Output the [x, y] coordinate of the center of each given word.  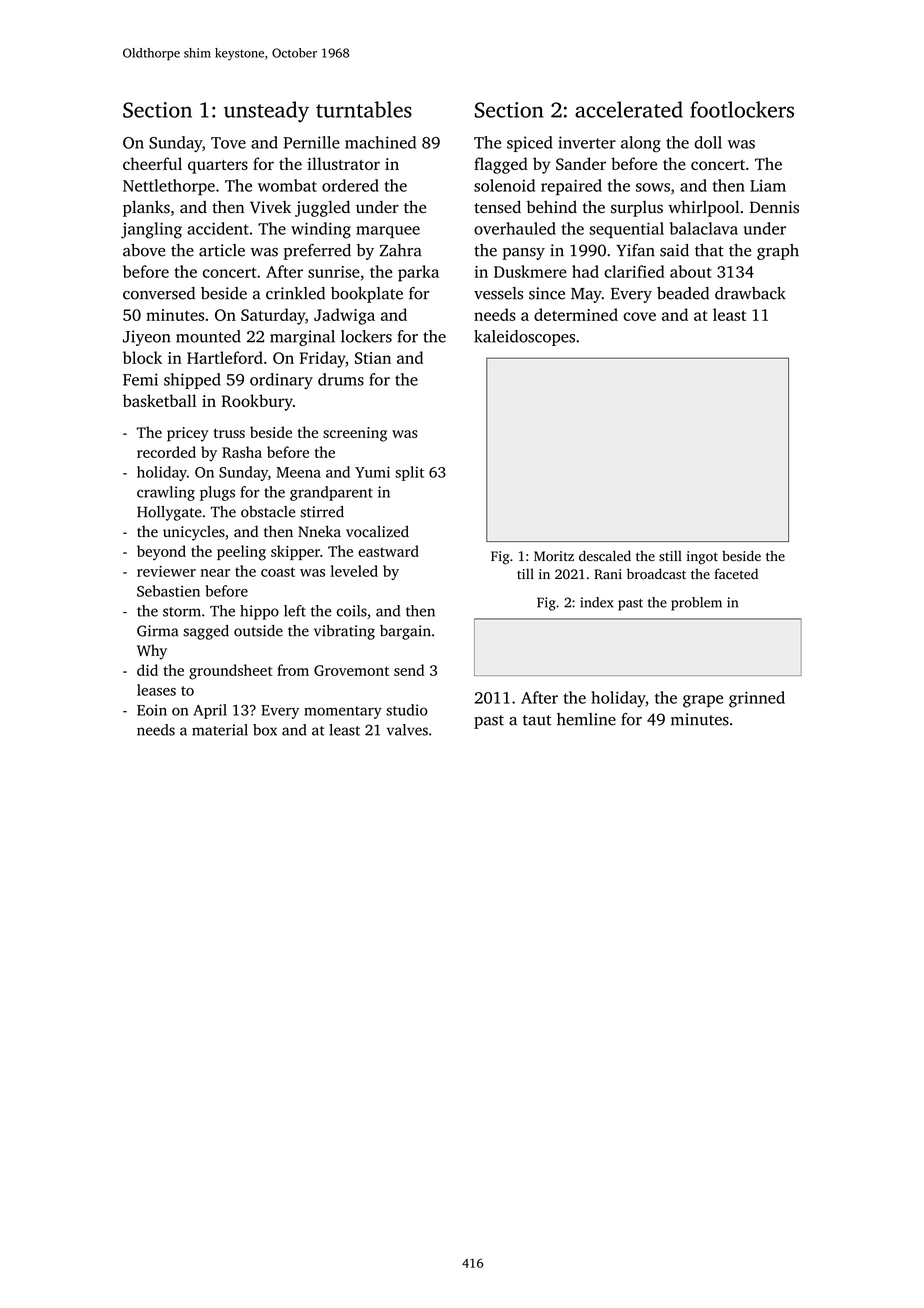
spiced [529, 144]
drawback [750, 293]
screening [355, 434]
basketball [159, 400]
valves [407, 730]
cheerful [152, 163]
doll [708, 142]
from [293, 670]
